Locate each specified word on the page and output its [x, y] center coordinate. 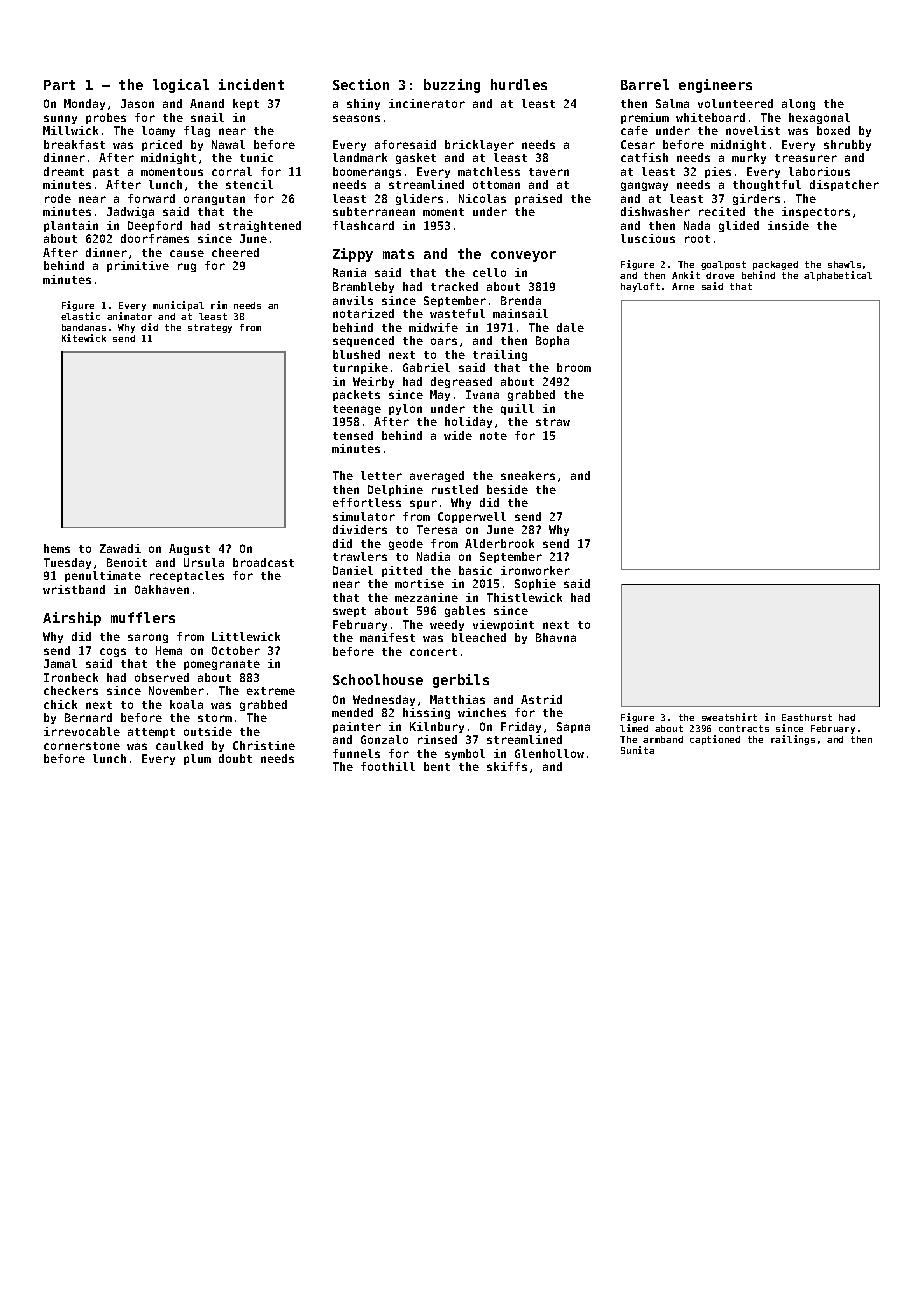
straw [553, 422]
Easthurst [807, 717]
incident [251, 84]
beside [507, 489]
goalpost [723, 265]
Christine [264, 745]
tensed [353, 435]
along [798, 104]
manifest [387, 637]
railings [793, 740]
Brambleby [363, 287]
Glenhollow [549, 753]
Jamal [60, 663]
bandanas [84, 327]
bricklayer [479, 145]
